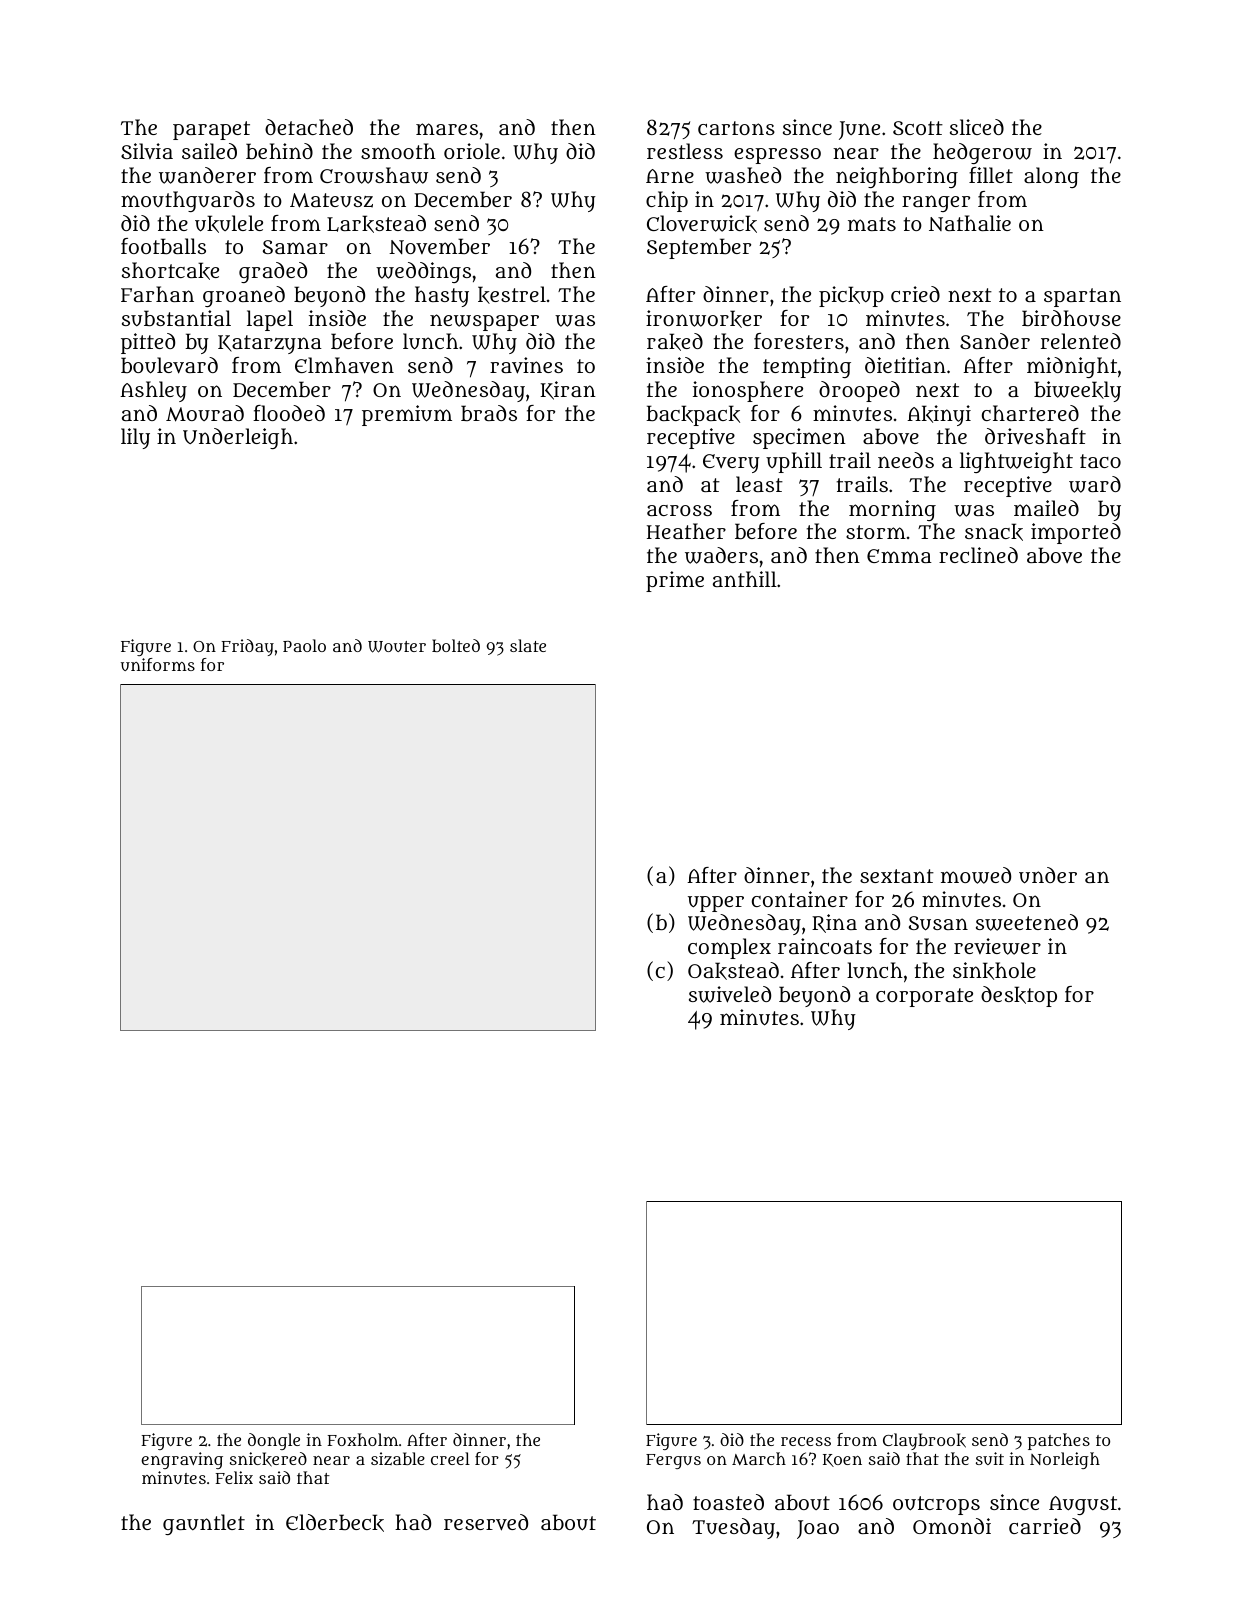 Image resolution: width=1242 pixels, height=1608 pixels. What do you see at coordinates (673, 1461) in the screenshot?
I see `Fergus` at bounding box center [673, 1461].
